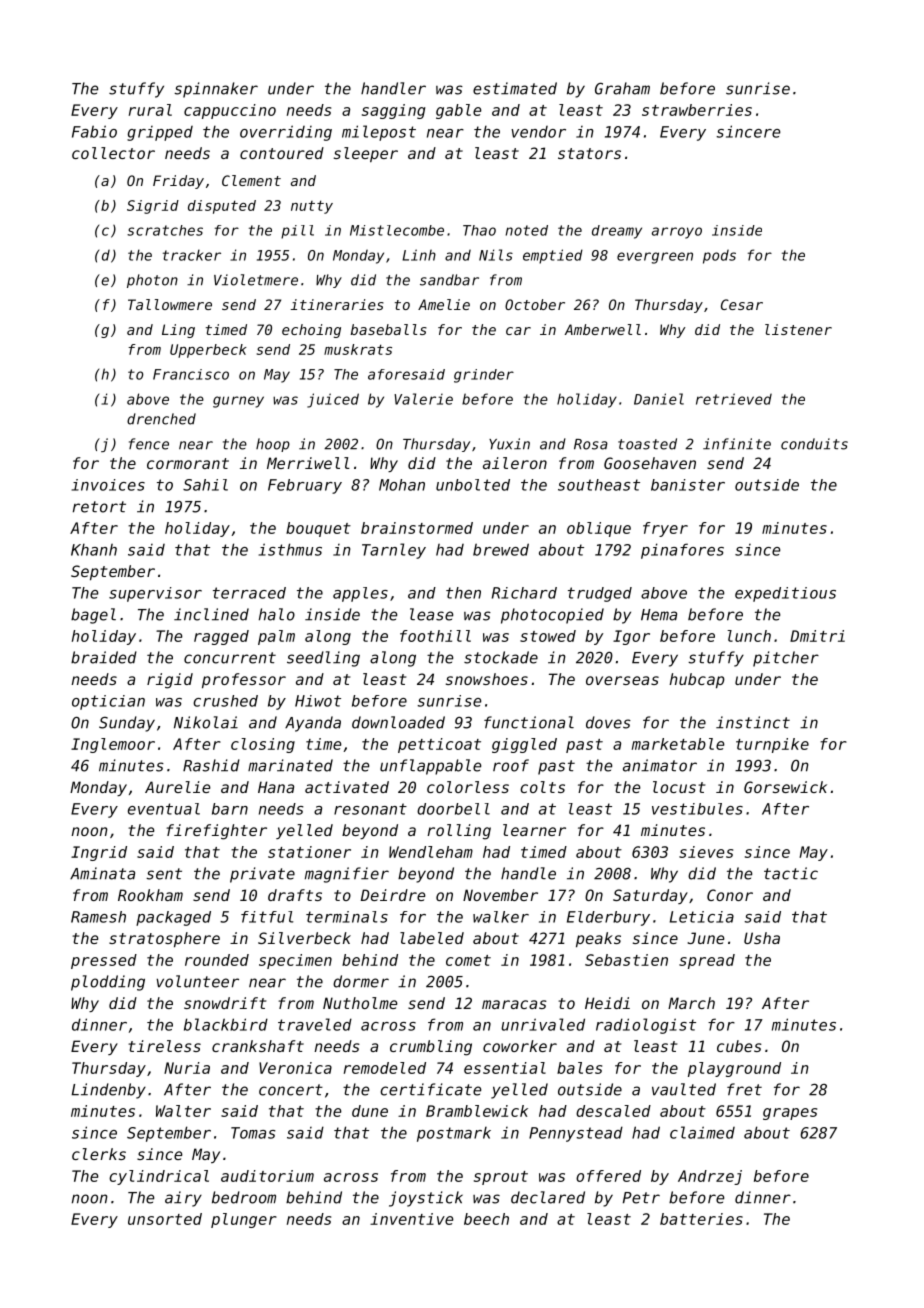 This page has width=924, height=1308. I want to click on sprout, so click(501, 1178).
